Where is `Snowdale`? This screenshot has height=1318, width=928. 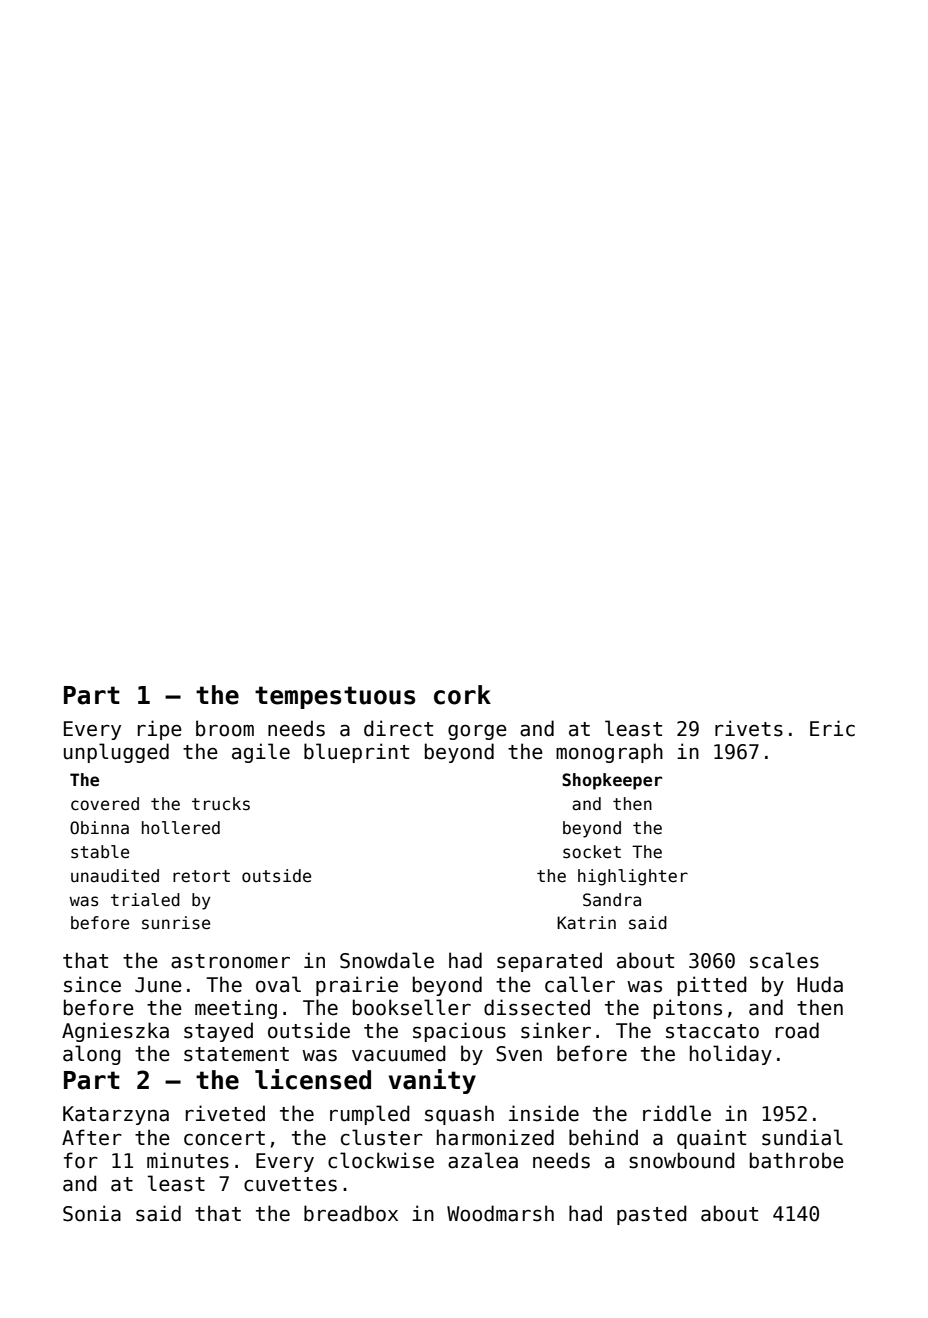
Snowdale is located at coordinates (387, 960).
